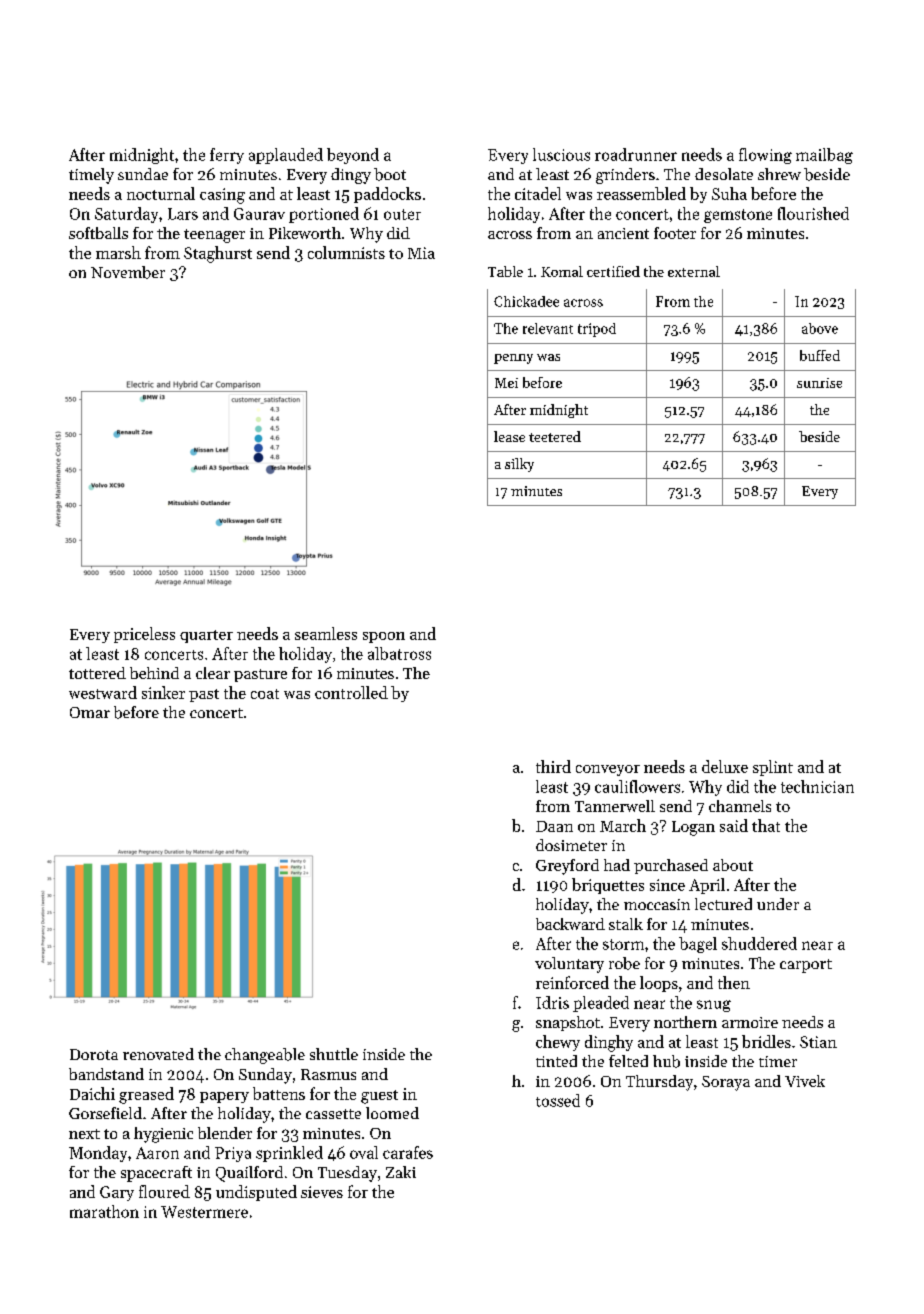  What do you see at coordinates (820, 355) in the page?
I see `buffed` at bounding box center [820, 355].
